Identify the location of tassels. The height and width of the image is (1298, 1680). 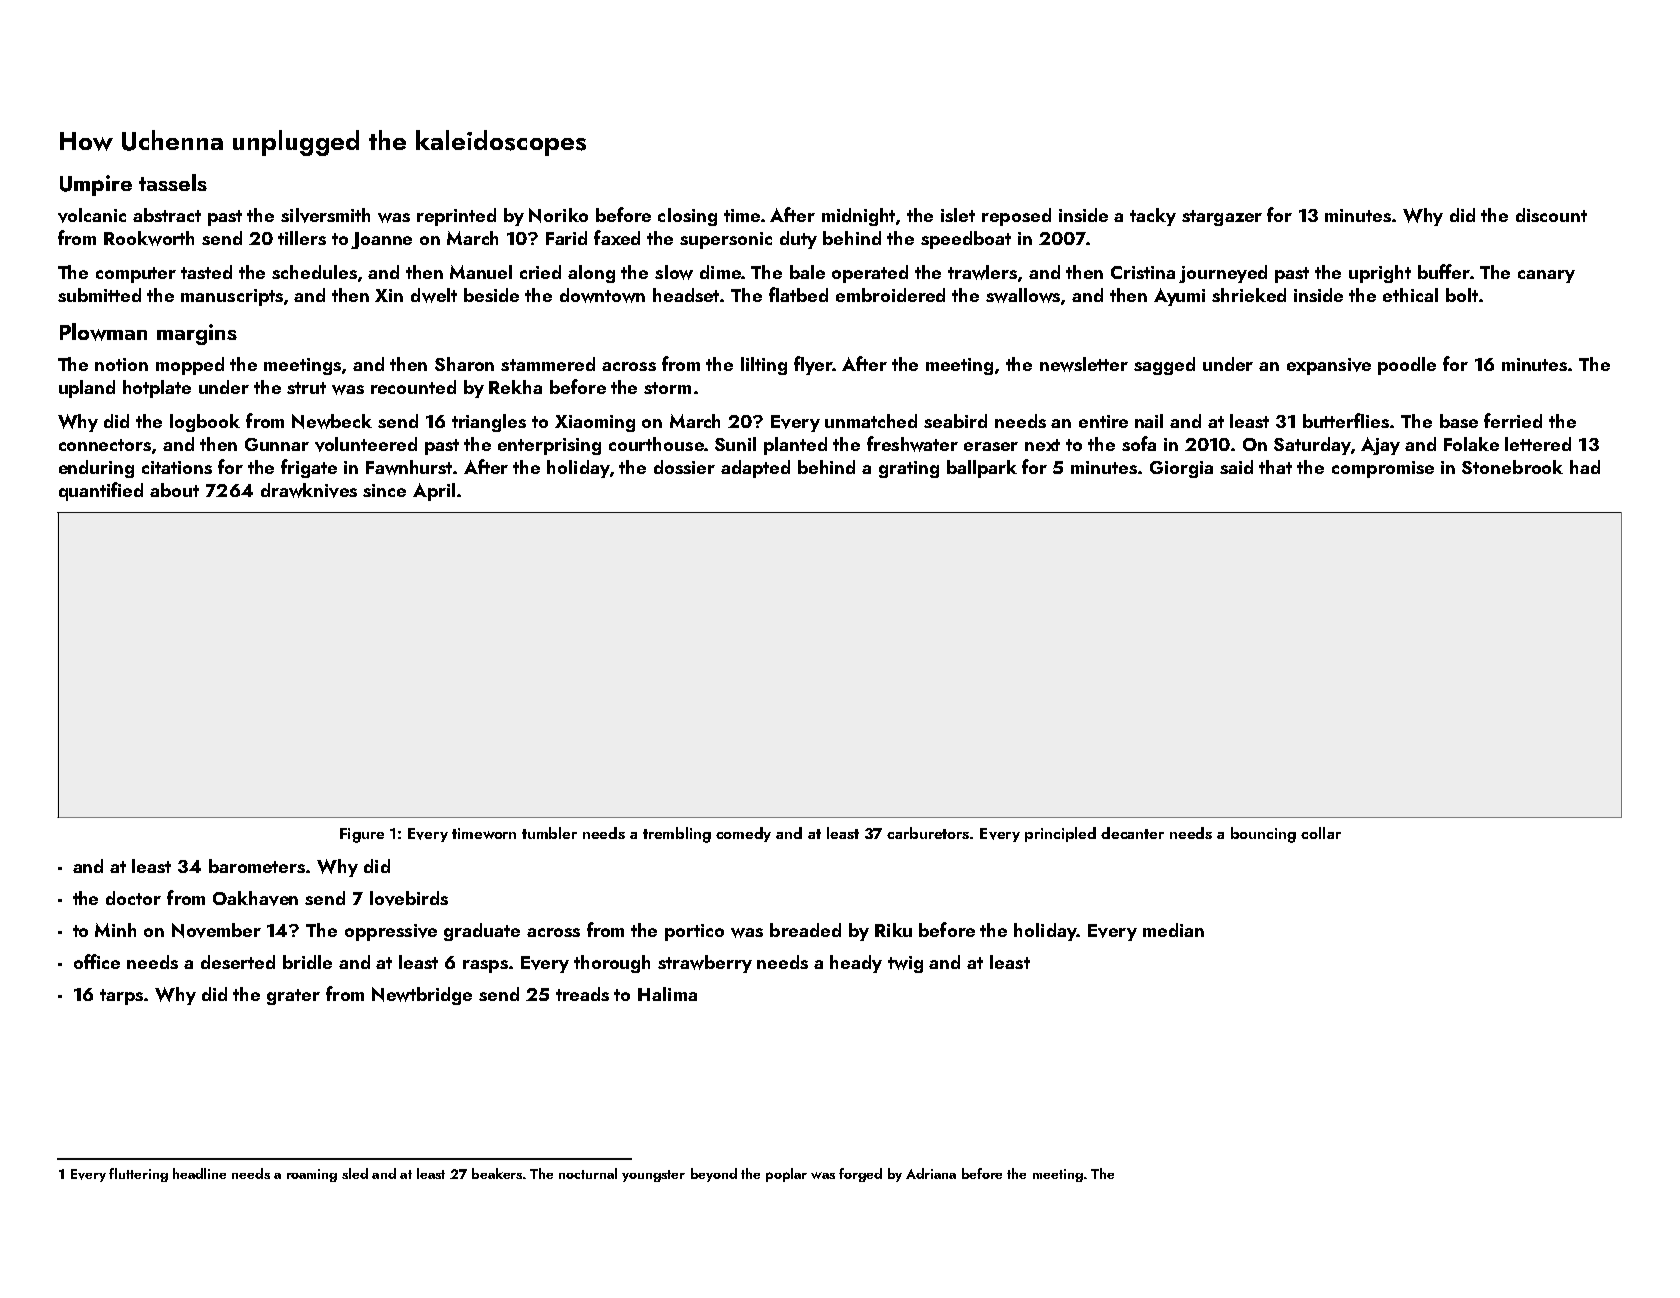
(173, 182).
